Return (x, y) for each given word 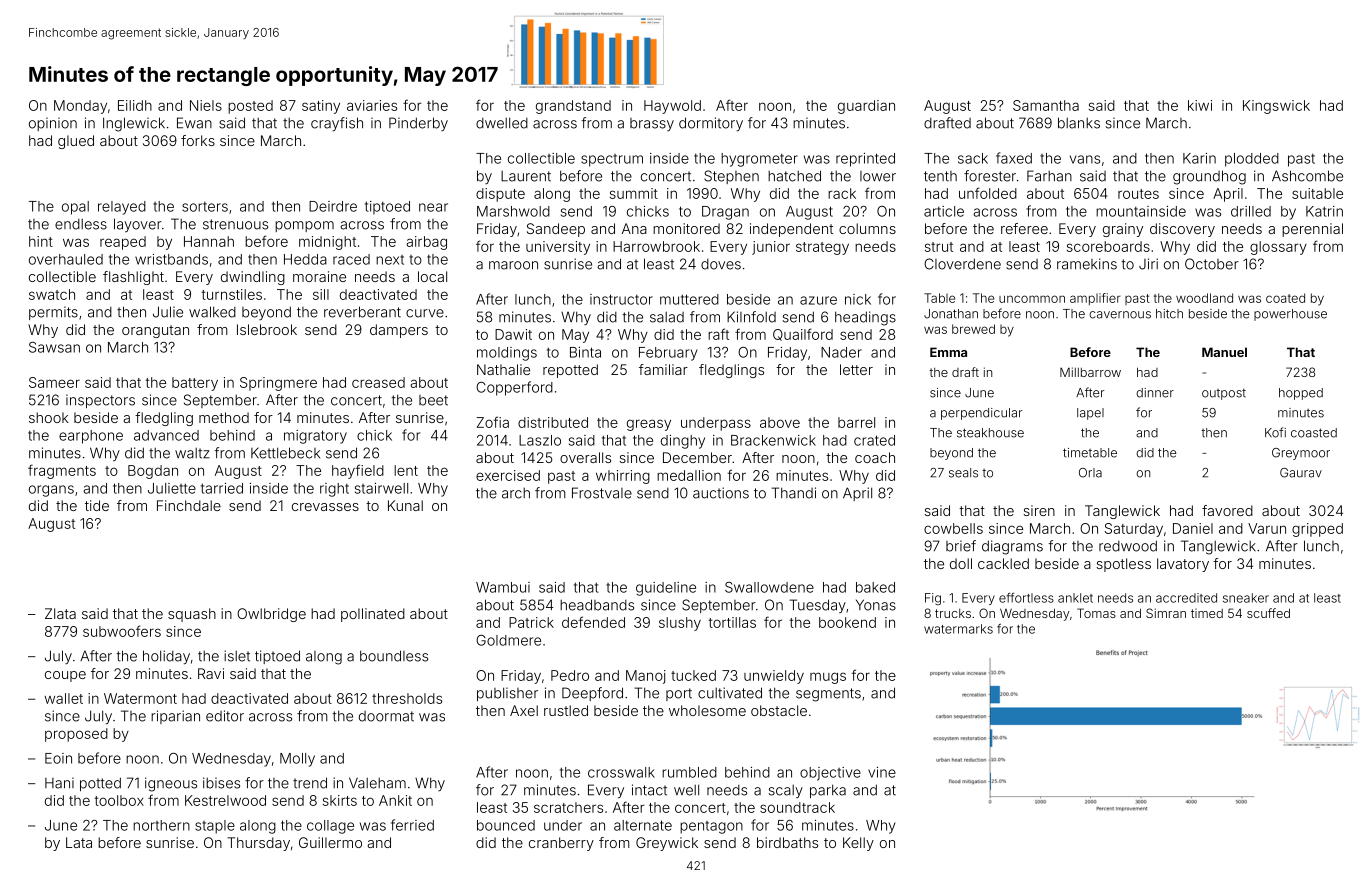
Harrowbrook (656, 246)
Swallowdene (769, 587)
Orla (1090, 473)
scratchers (568, 807)
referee (1024, 228)
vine (882, 772)
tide (97, 505)
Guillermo (330, 842)
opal (75, 208)
